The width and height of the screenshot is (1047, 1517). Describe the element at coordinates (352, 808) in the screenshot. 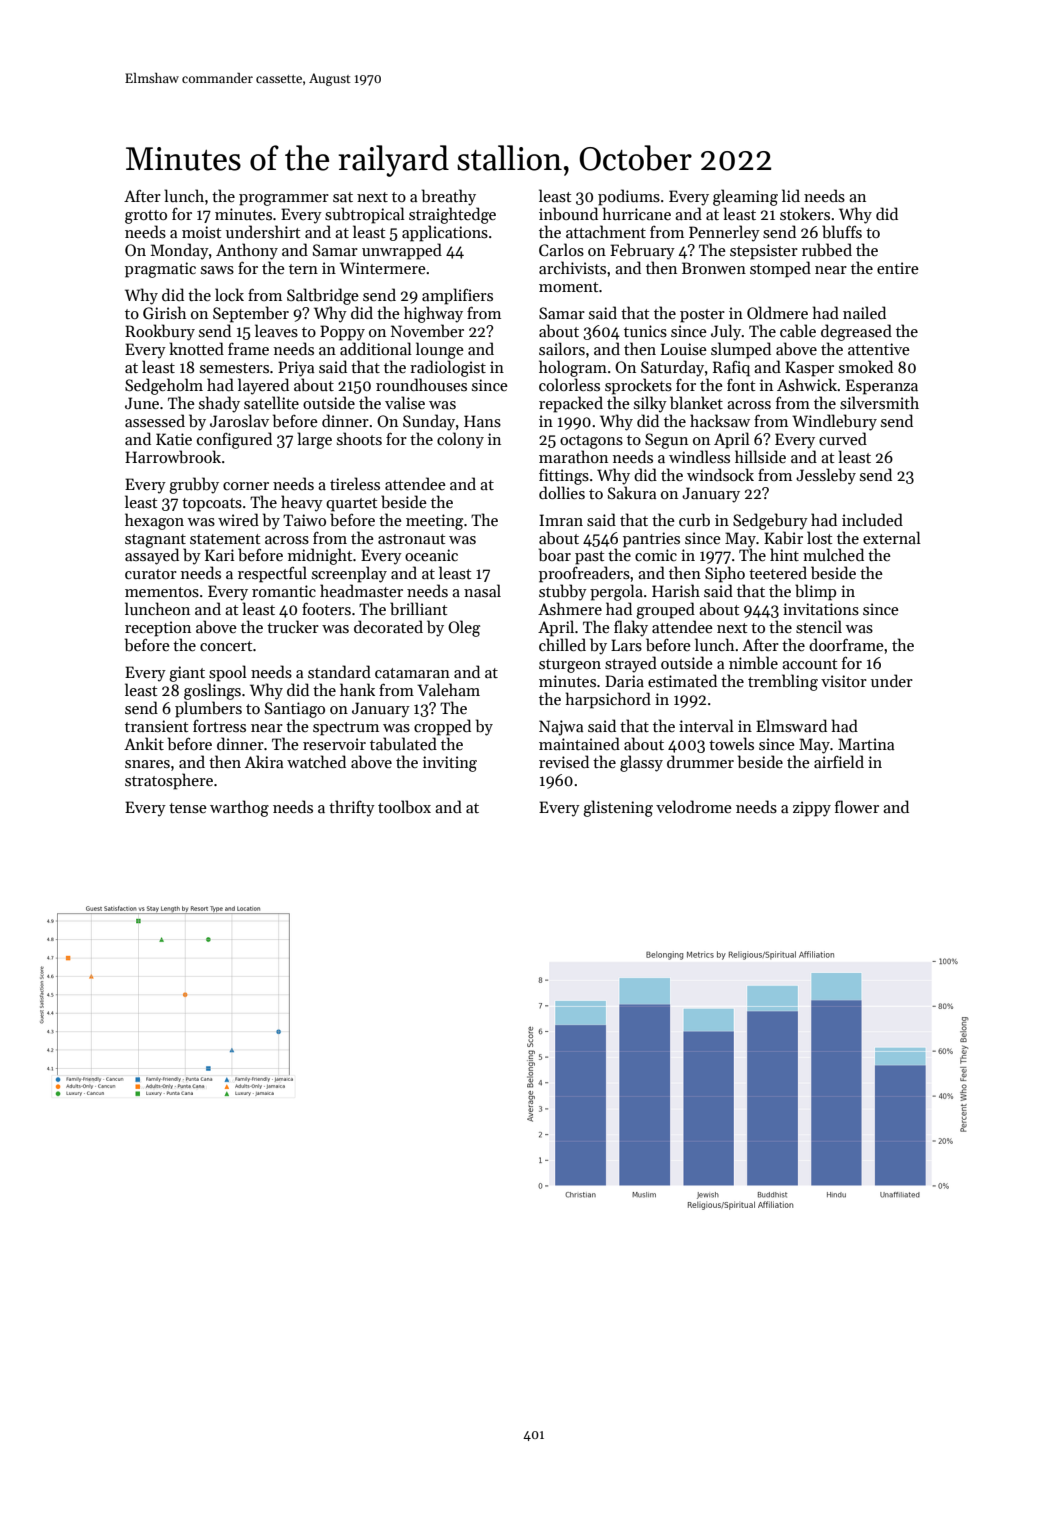

I see `thrifty` at that location.
